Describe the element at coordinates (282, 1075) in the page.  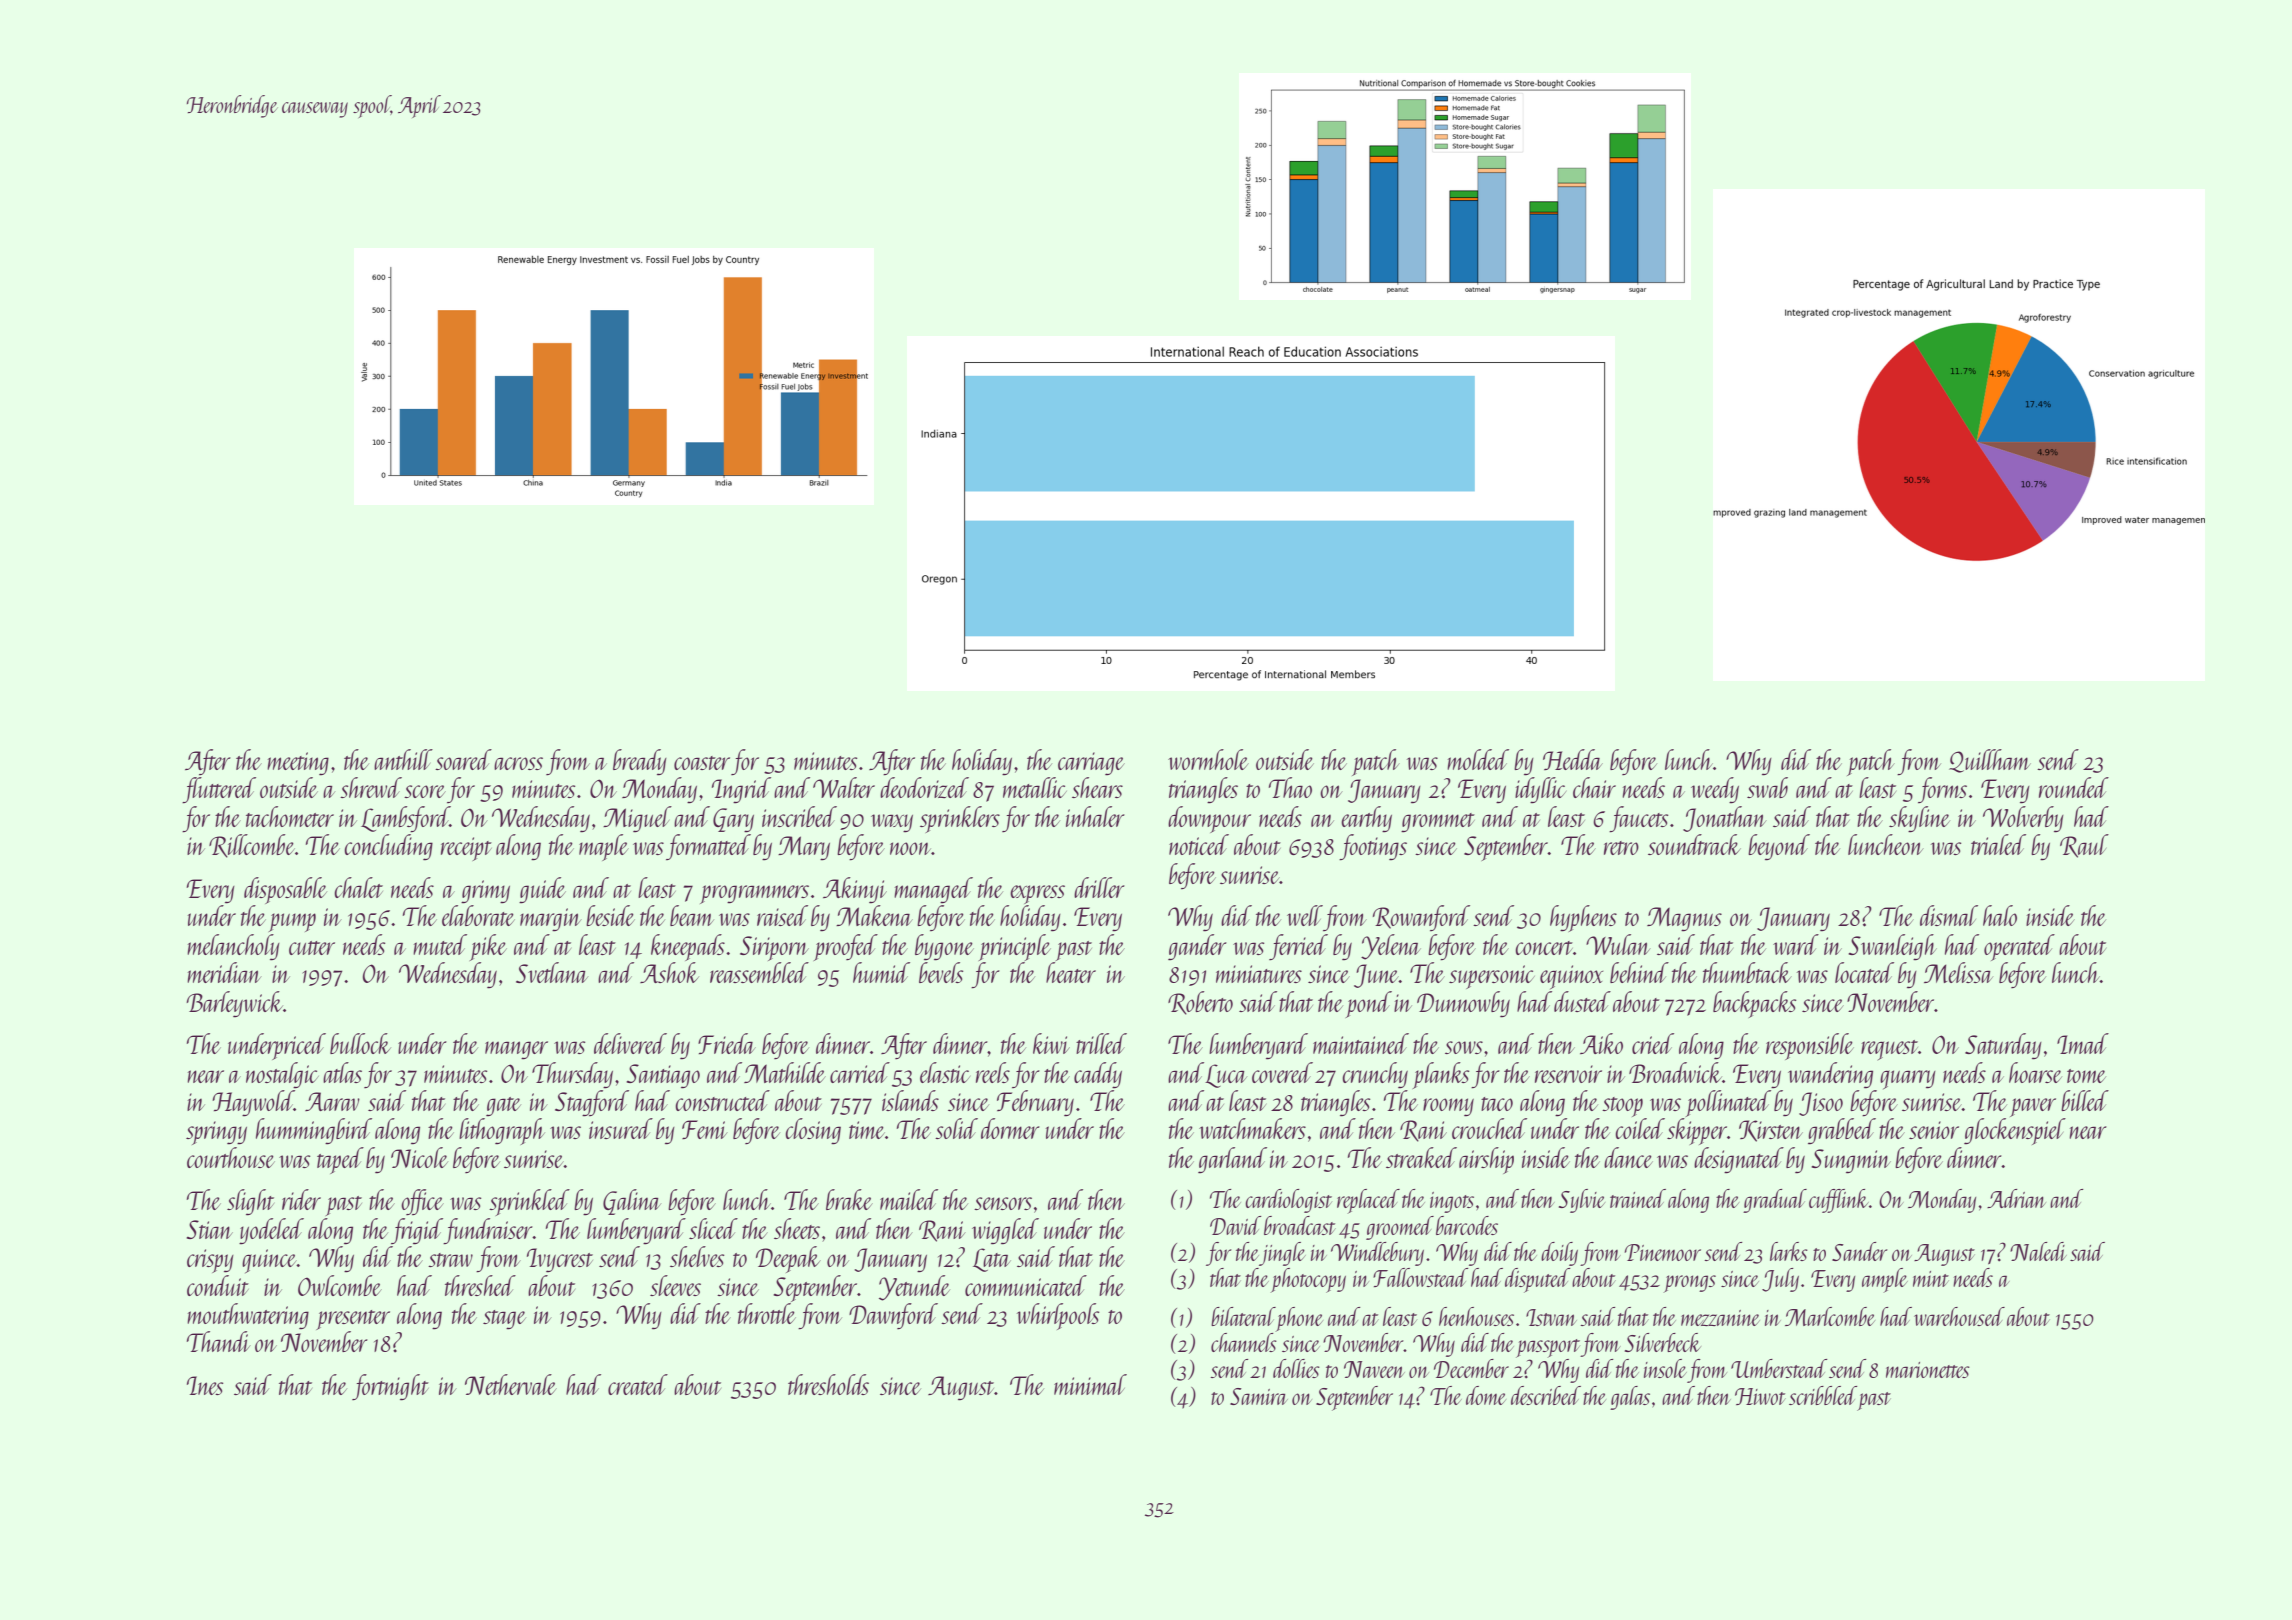
I see `nostalgic` at that location.
